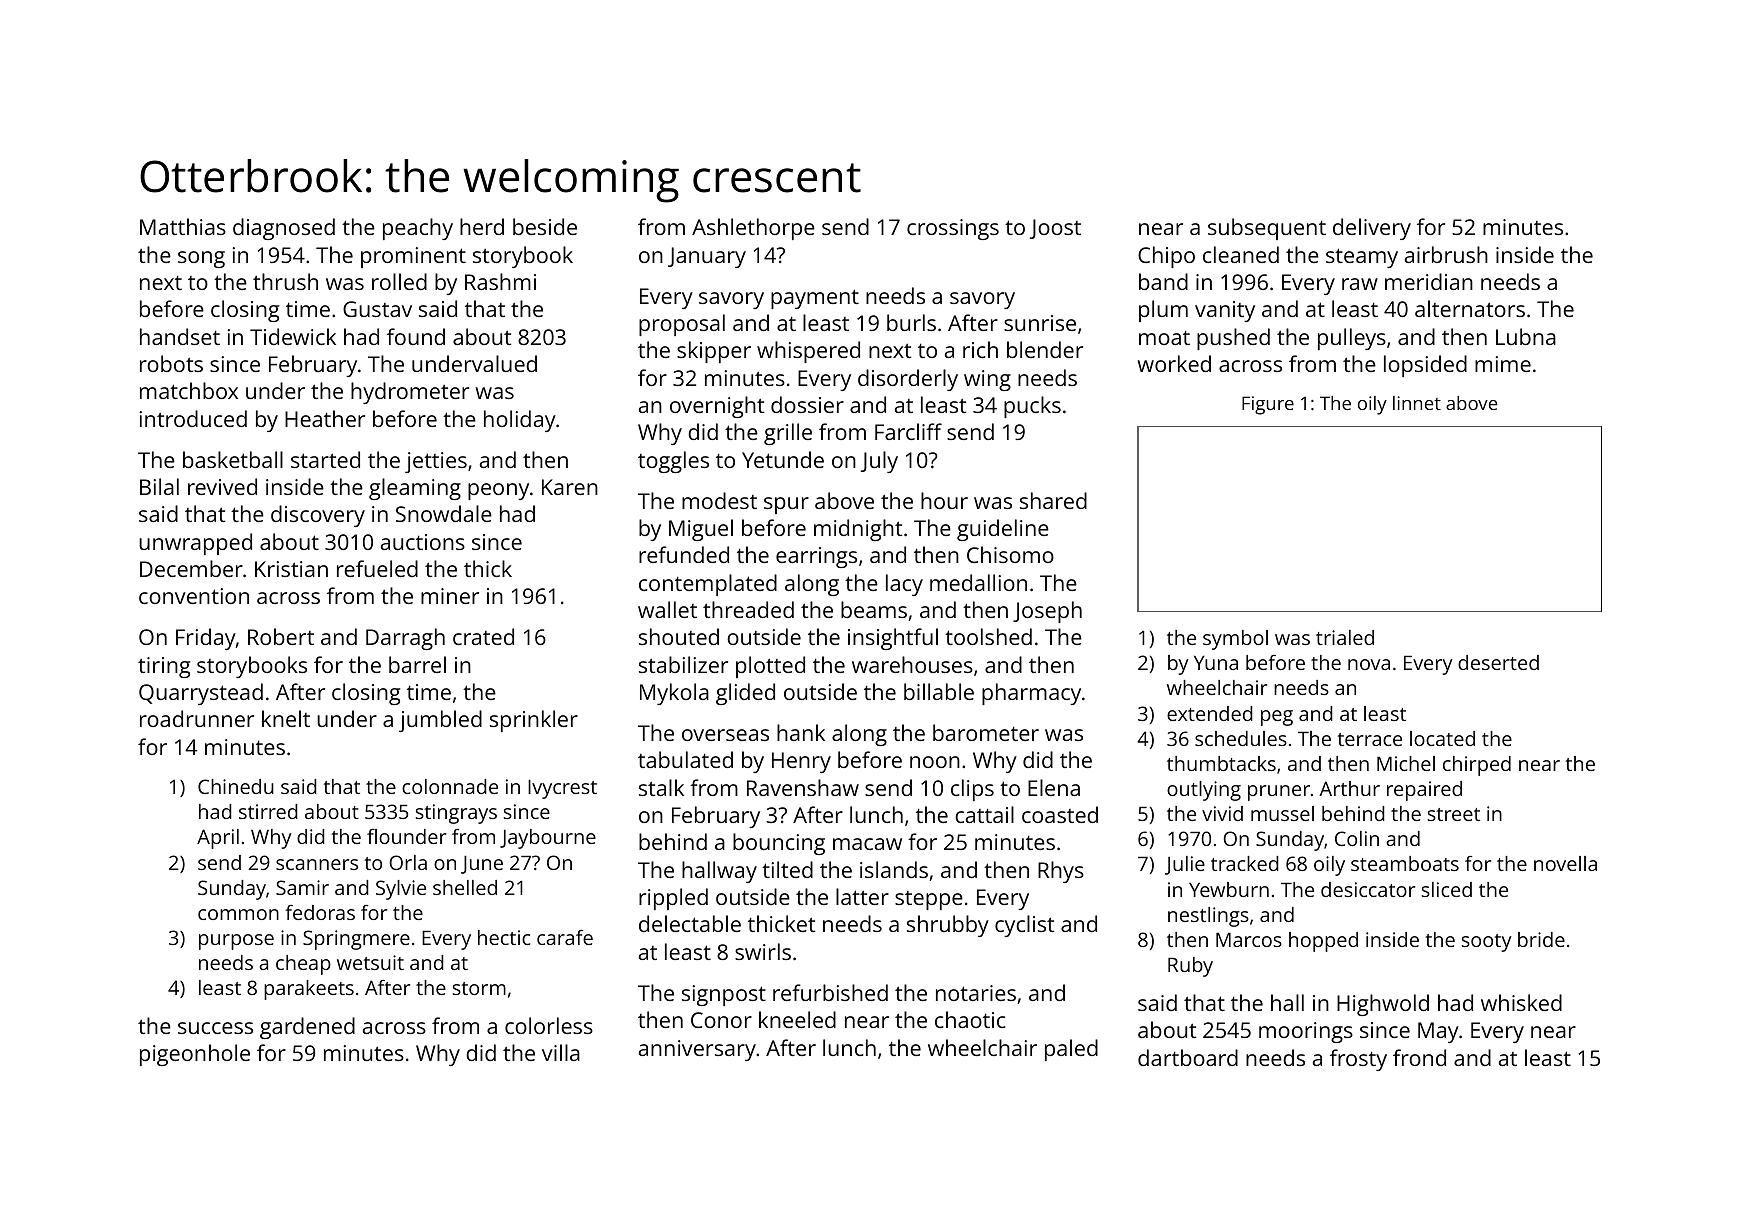 This page has width=1740, height=1230. I want to click on nestlings, so click(1208, 917).
